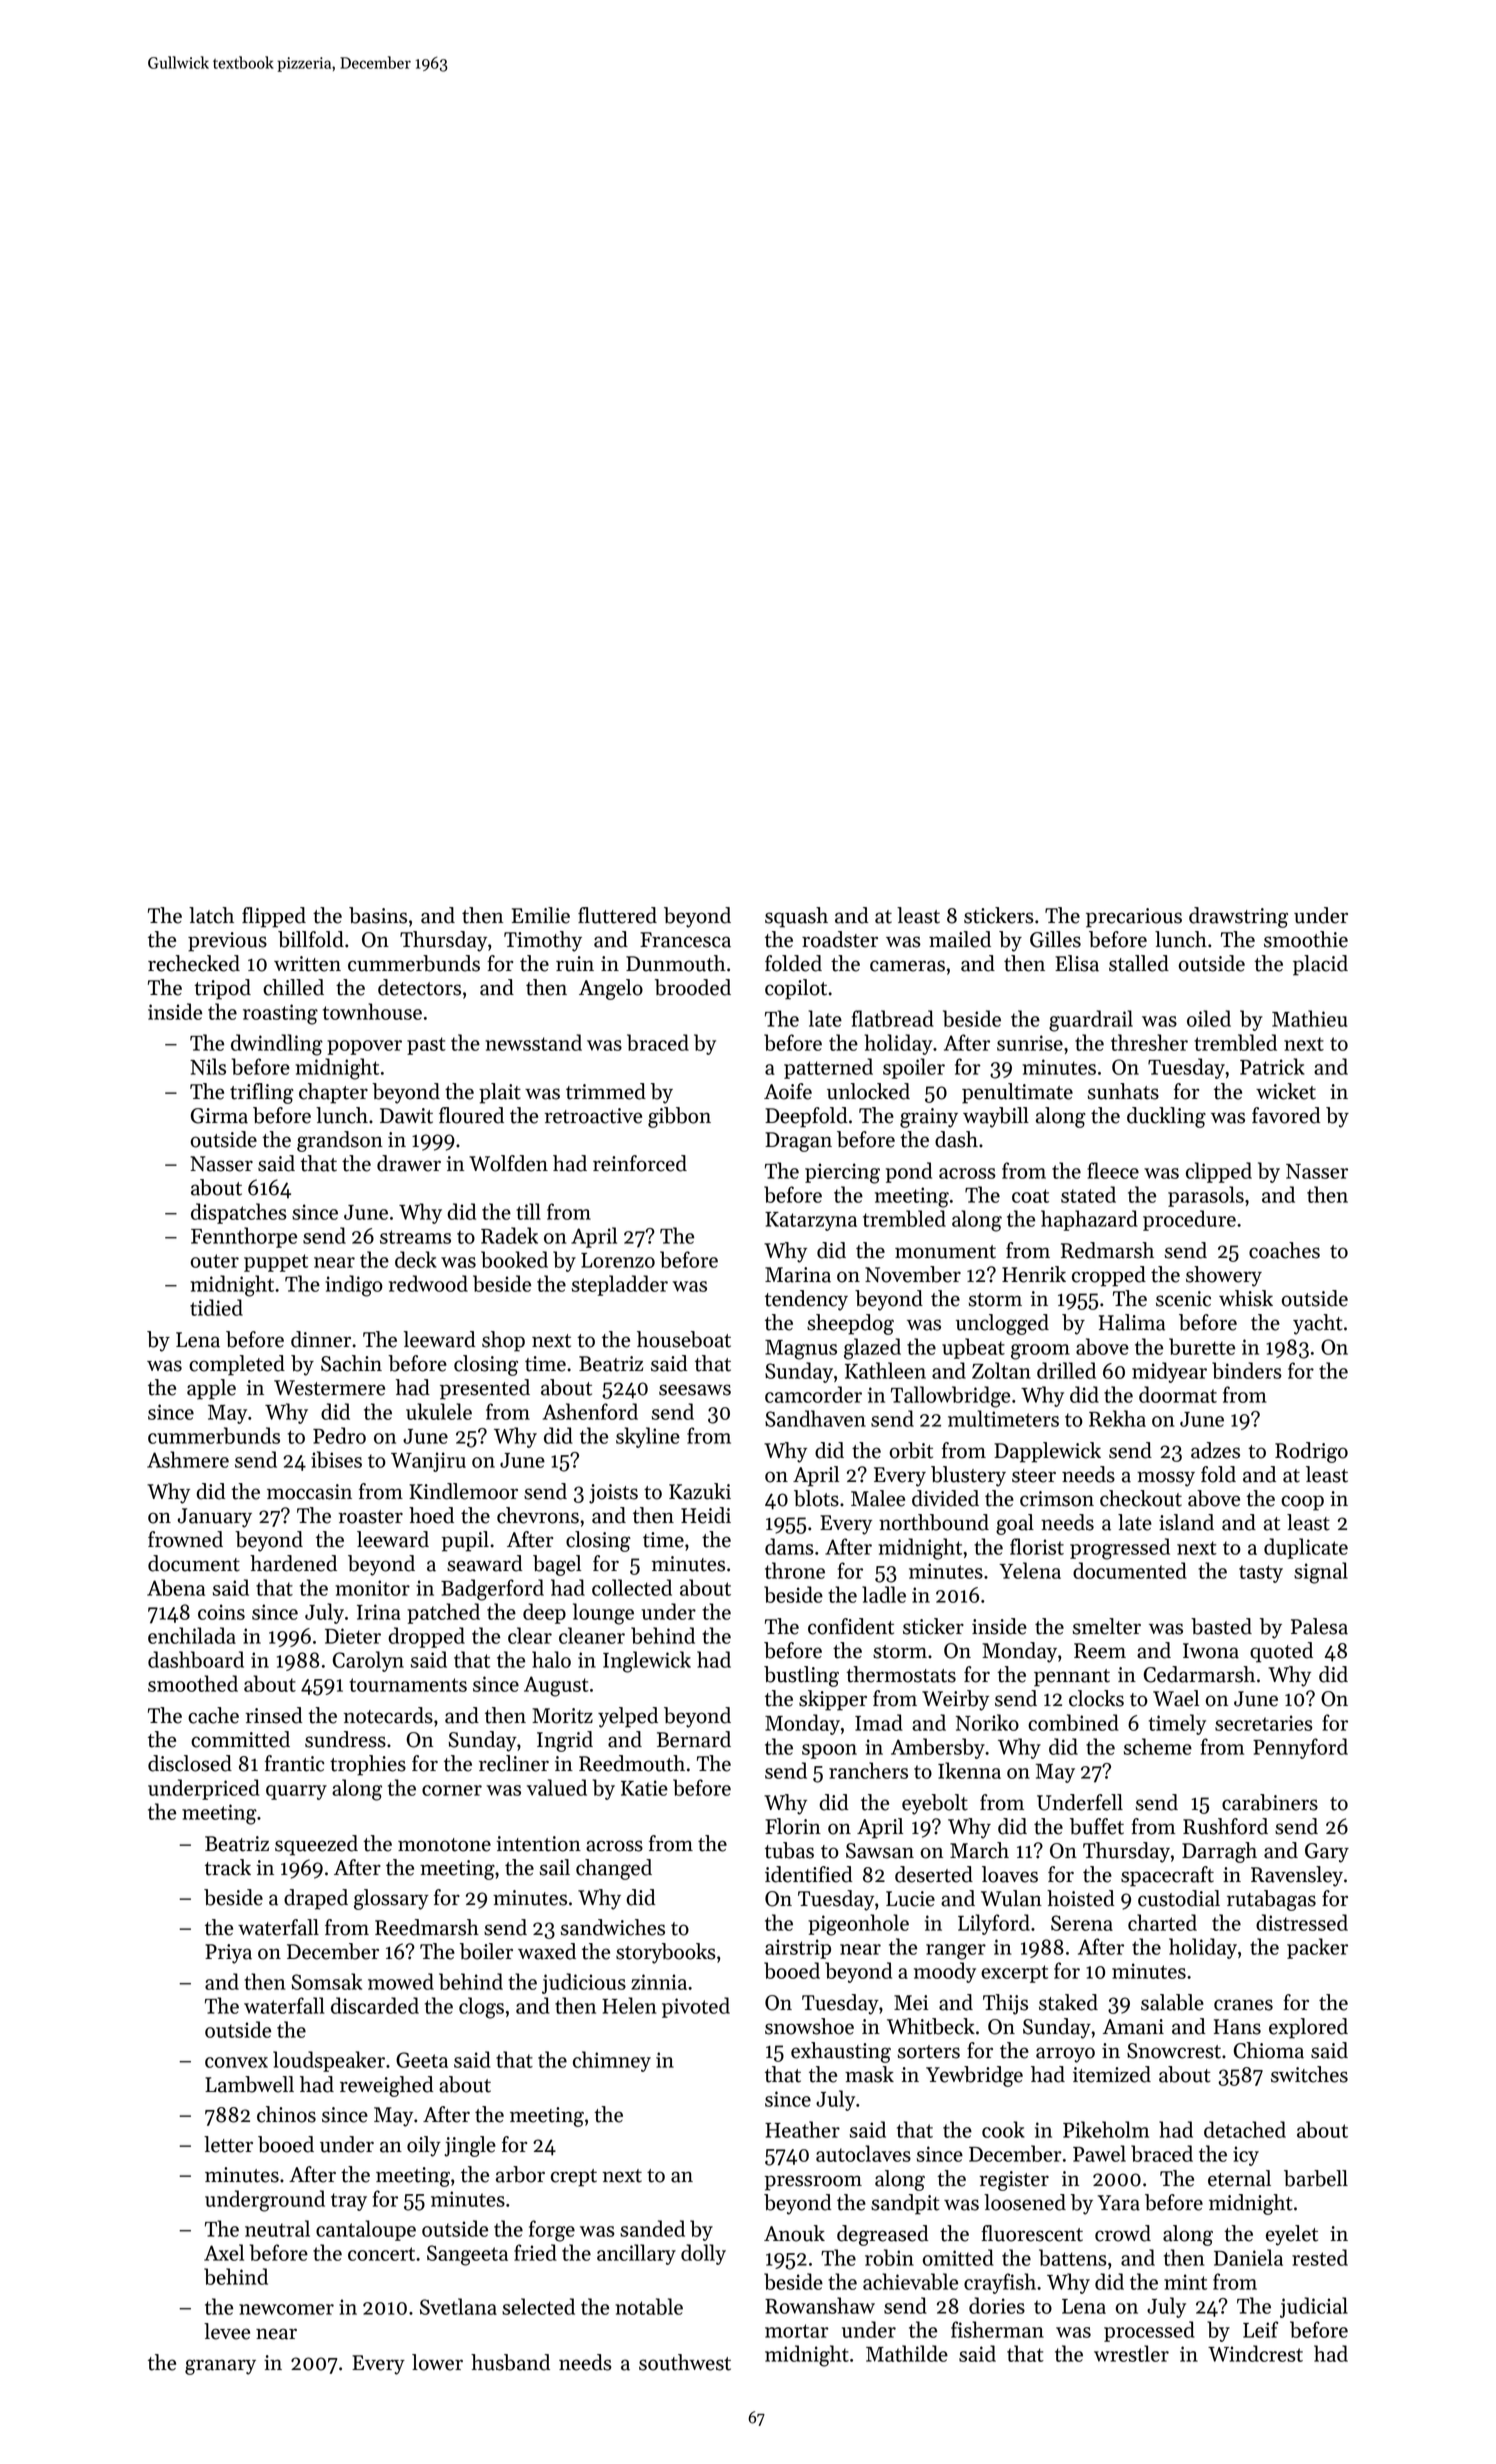 Image resolution: width=1496 pixels, height=2464 pixels. Describe the element at coordinates (795, 1570) in the image. I see `throne` at that location.
